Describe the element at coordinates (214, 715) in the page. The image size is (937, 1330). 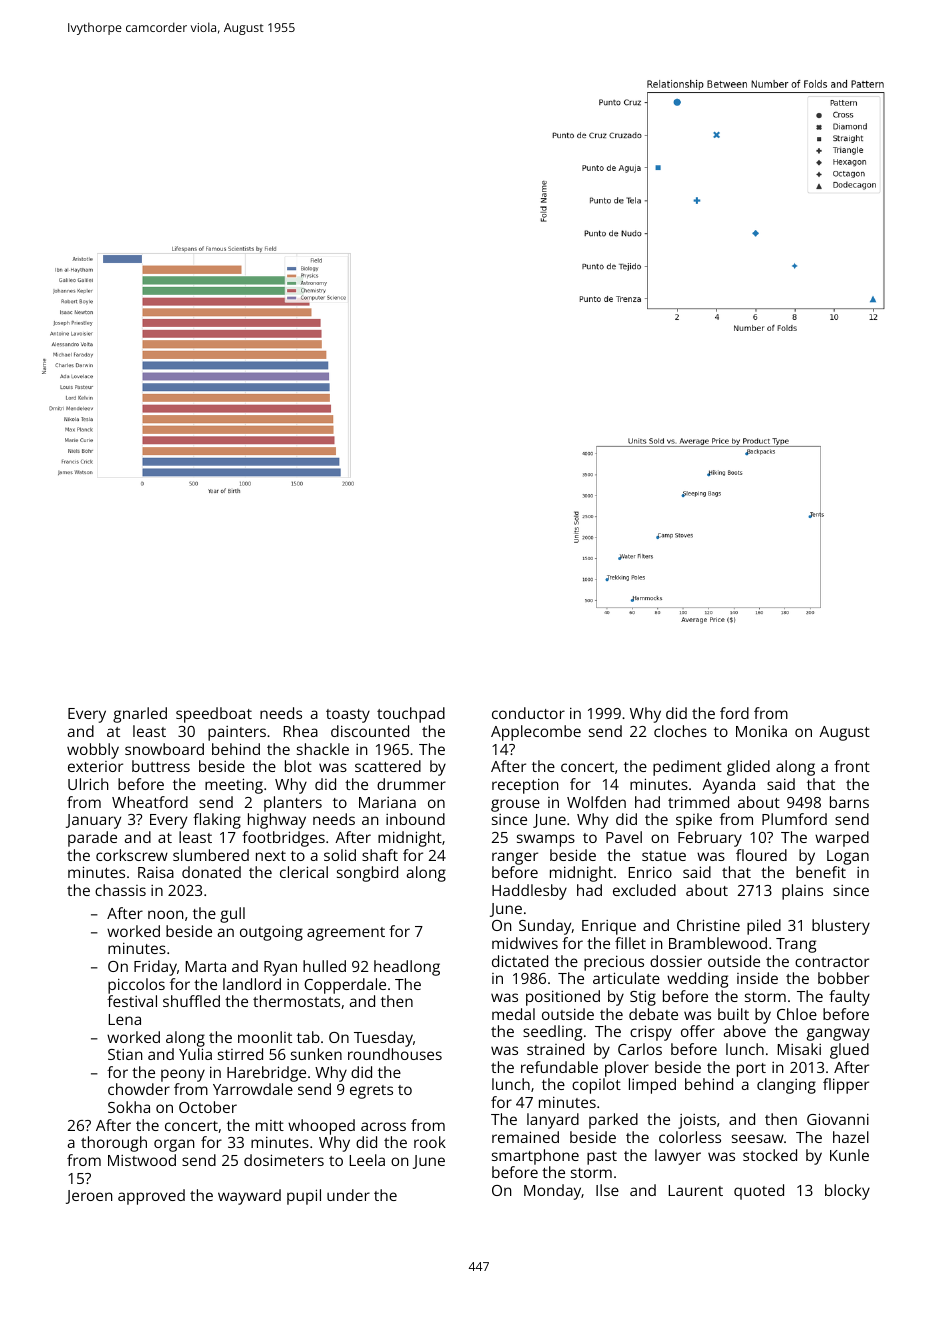
I see `speedboat` at that location.
